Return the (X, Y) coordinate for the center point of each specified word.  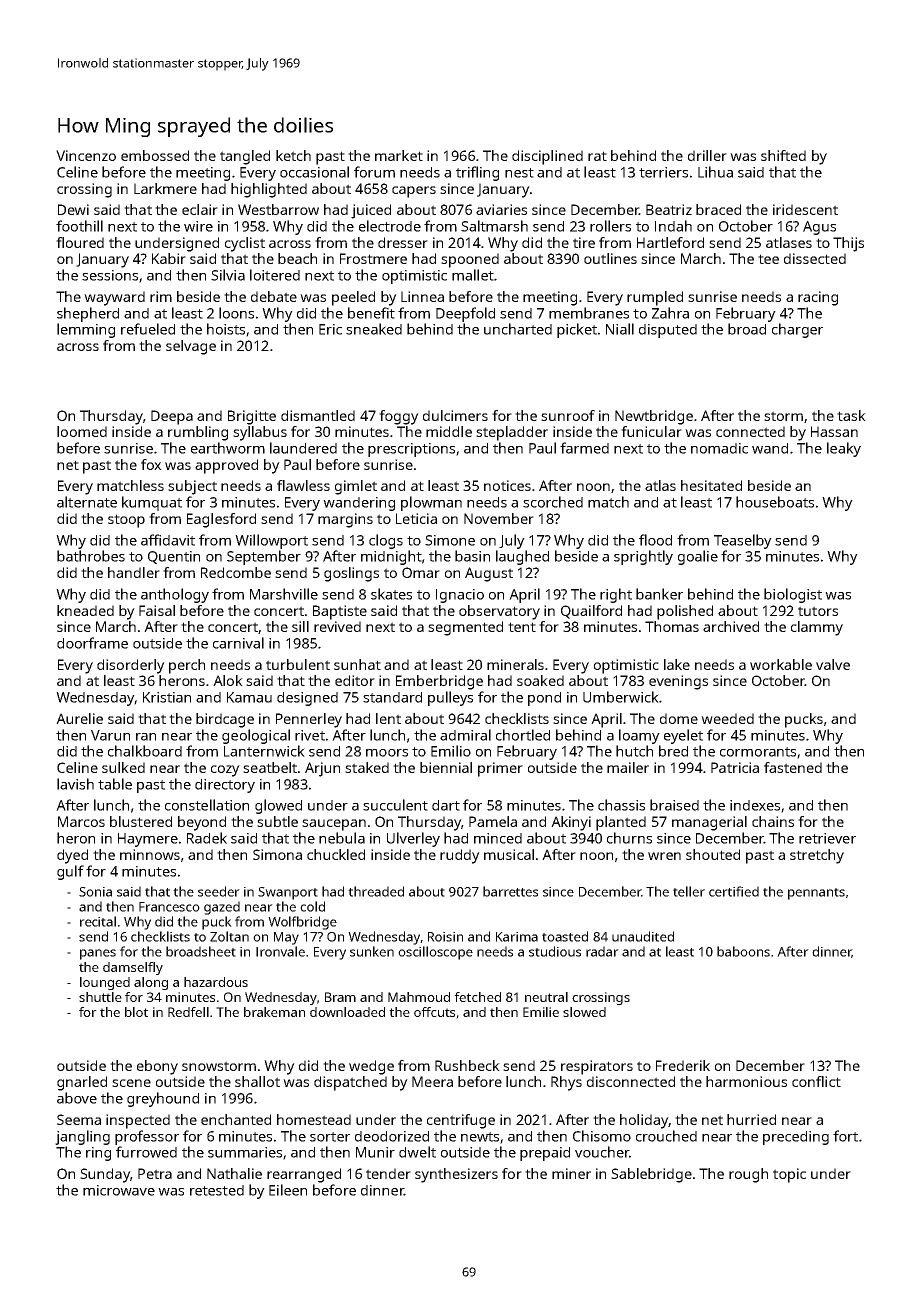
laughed (522, 557)
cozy (225, 771)
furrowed (146, 1152)
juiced (371, 211)
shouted (713, 854)
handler (134, 572)
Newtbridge (654, 417)
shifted (783, 155)
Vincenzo (86, 155)
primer (500, 769)
